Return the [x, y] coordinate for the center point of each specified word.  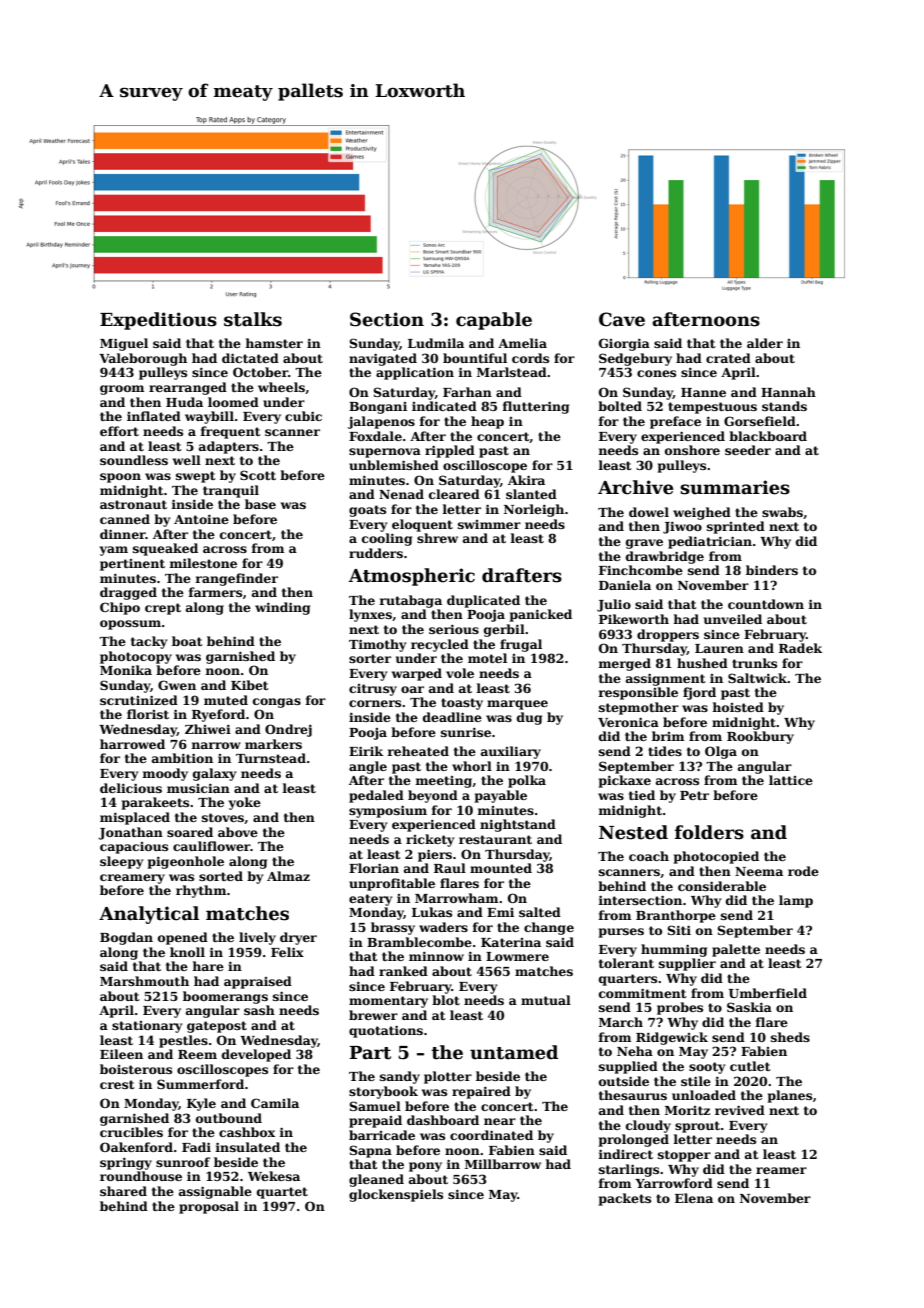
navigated [383, 359]
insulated [247, 1147]
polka [527, 781]
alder [765, 343]
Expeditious [158, 321]
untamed [514, 1052]
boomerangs [225, 997]
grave [644, 544]
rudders [376, 553]
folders [709, 832]
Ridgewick [672, 1038]
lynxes [370, 615]
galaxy [214, 774]
